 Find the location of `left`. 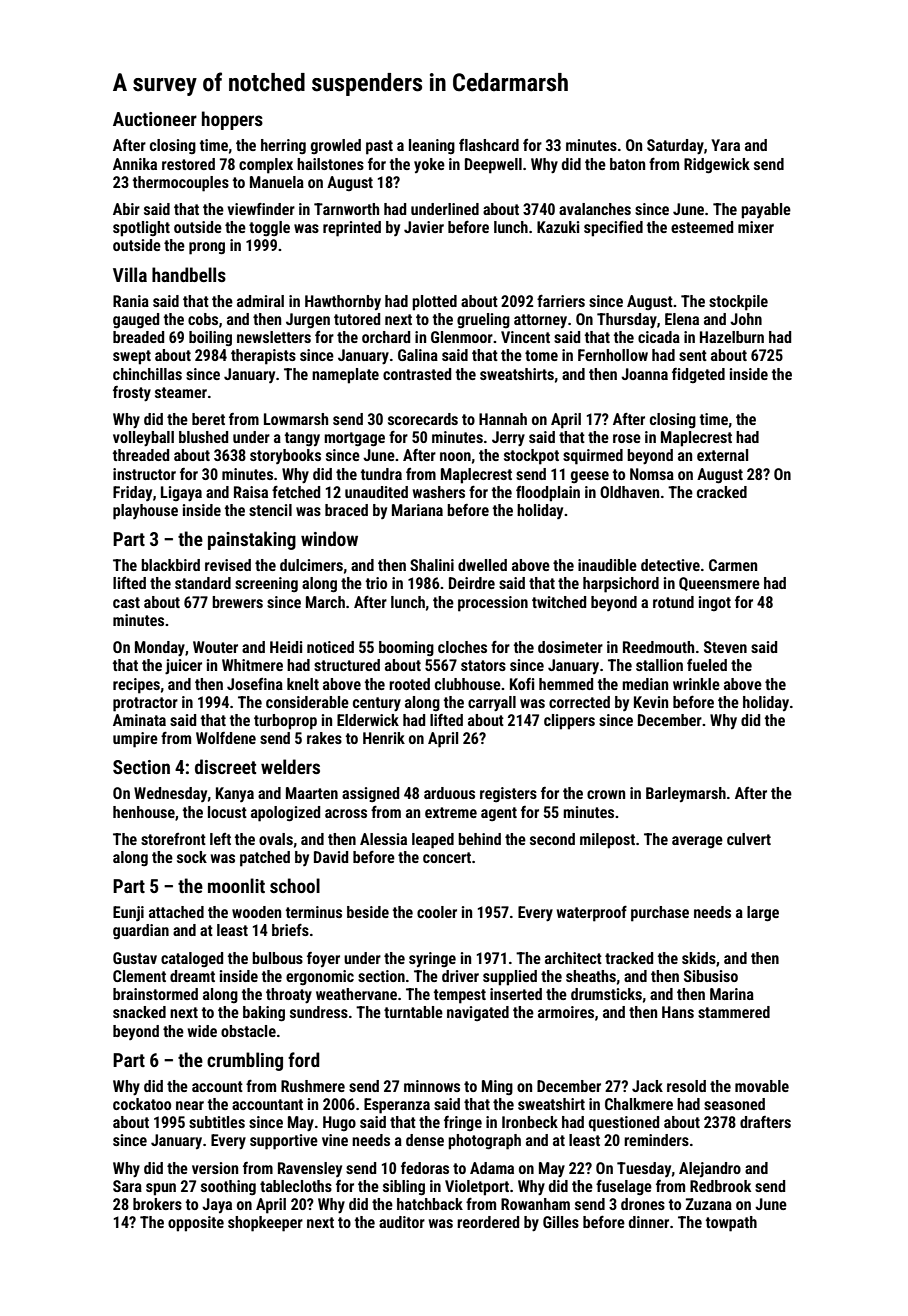

left is located at coordinates (220, 839).
